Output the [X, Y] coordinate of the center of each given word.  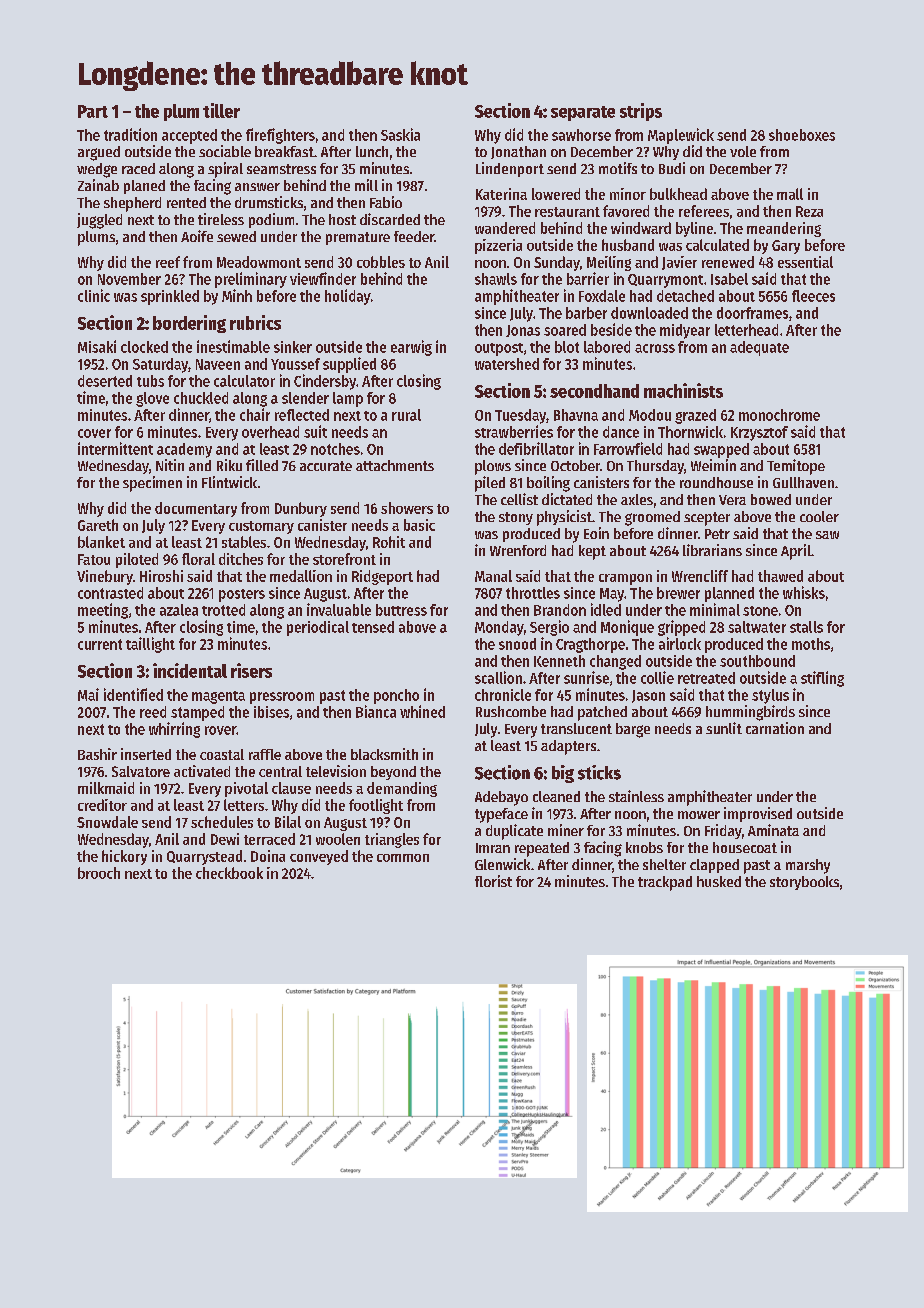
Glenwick [502, 864]
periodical [318, 628]
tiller [221, 110]
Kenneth [559, 661]
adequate [759, 348]
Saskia [400, 134]
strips [641, 112]
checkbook [229, 873]
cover [94, 433]
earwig [411, 348]
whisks [804, 592]
